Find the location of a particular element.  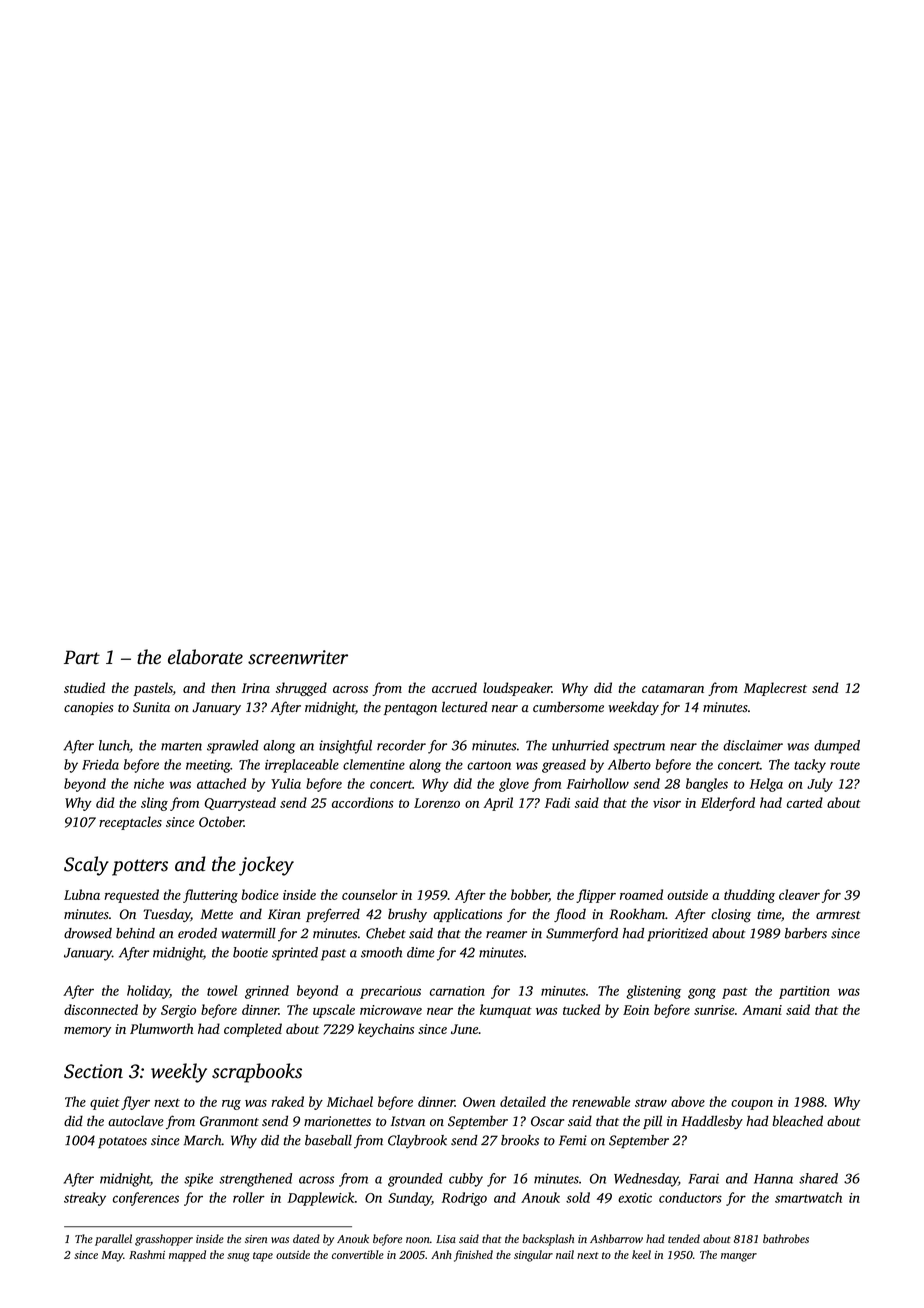

fluttering is located at coordinates (210, 896).
